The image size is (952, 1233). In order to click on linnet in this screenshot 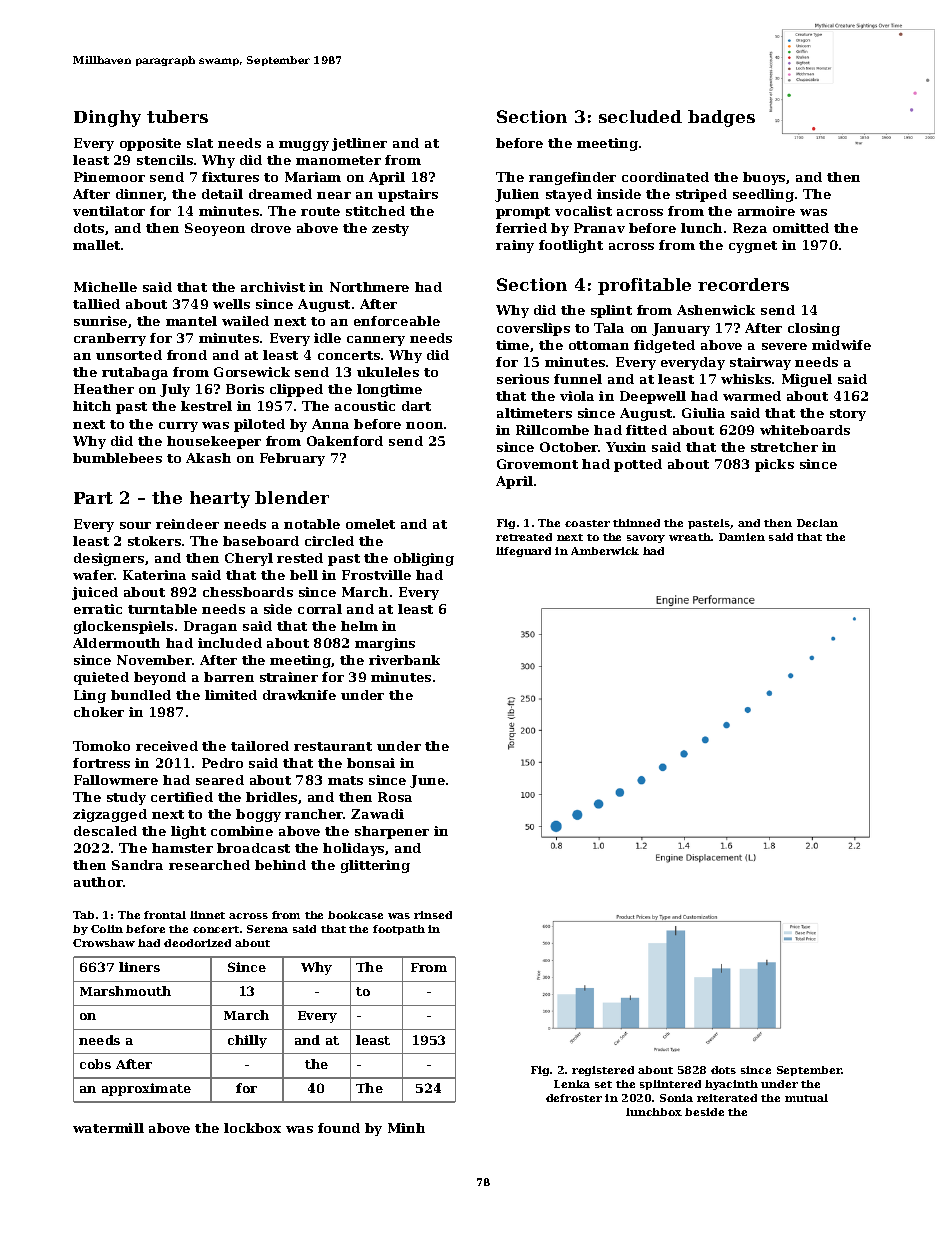, I will do `click(207, 915)`.
